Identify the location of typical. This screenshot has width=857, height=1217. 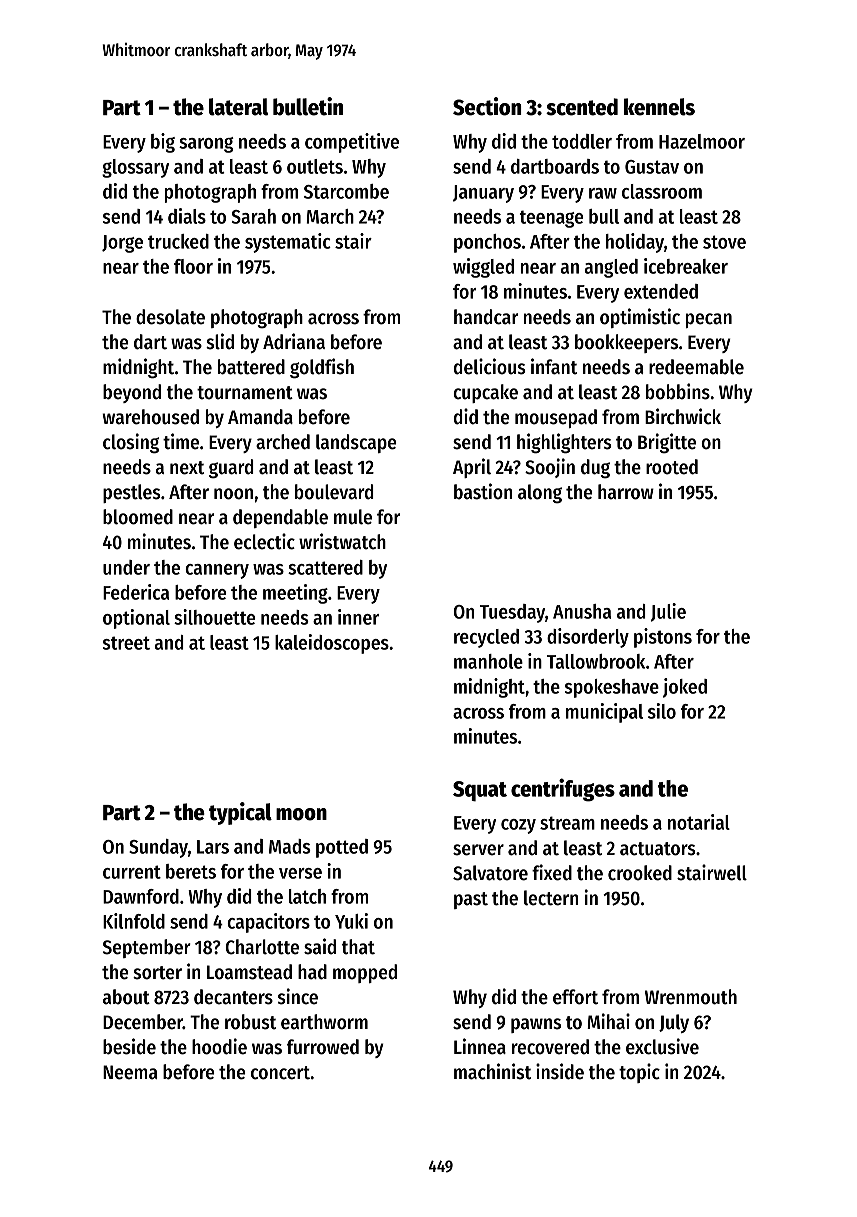
(240, 813).
